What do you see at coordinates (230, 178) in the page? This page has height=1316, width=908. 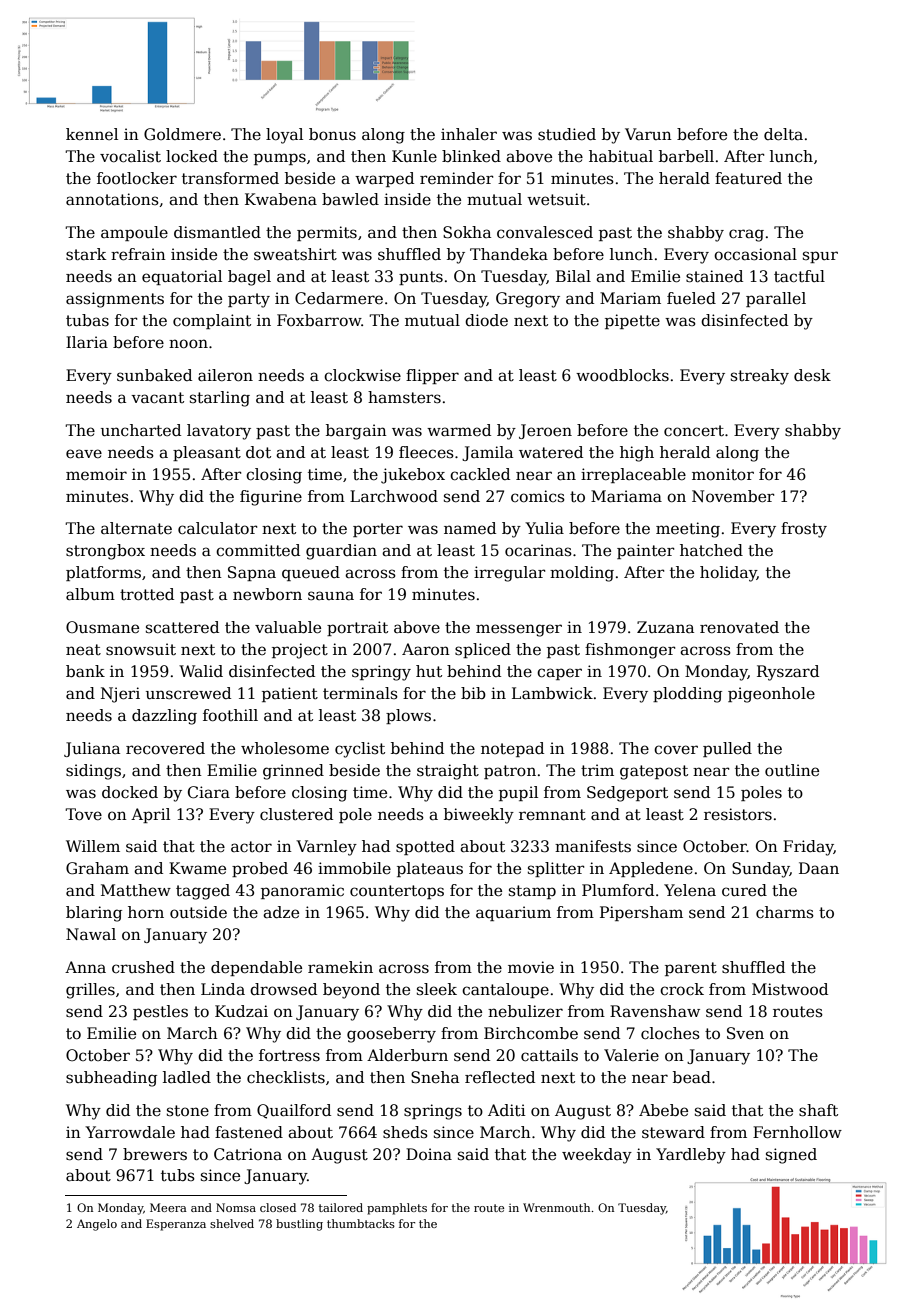 I see `transformed` at bounding box center [230, 178].
